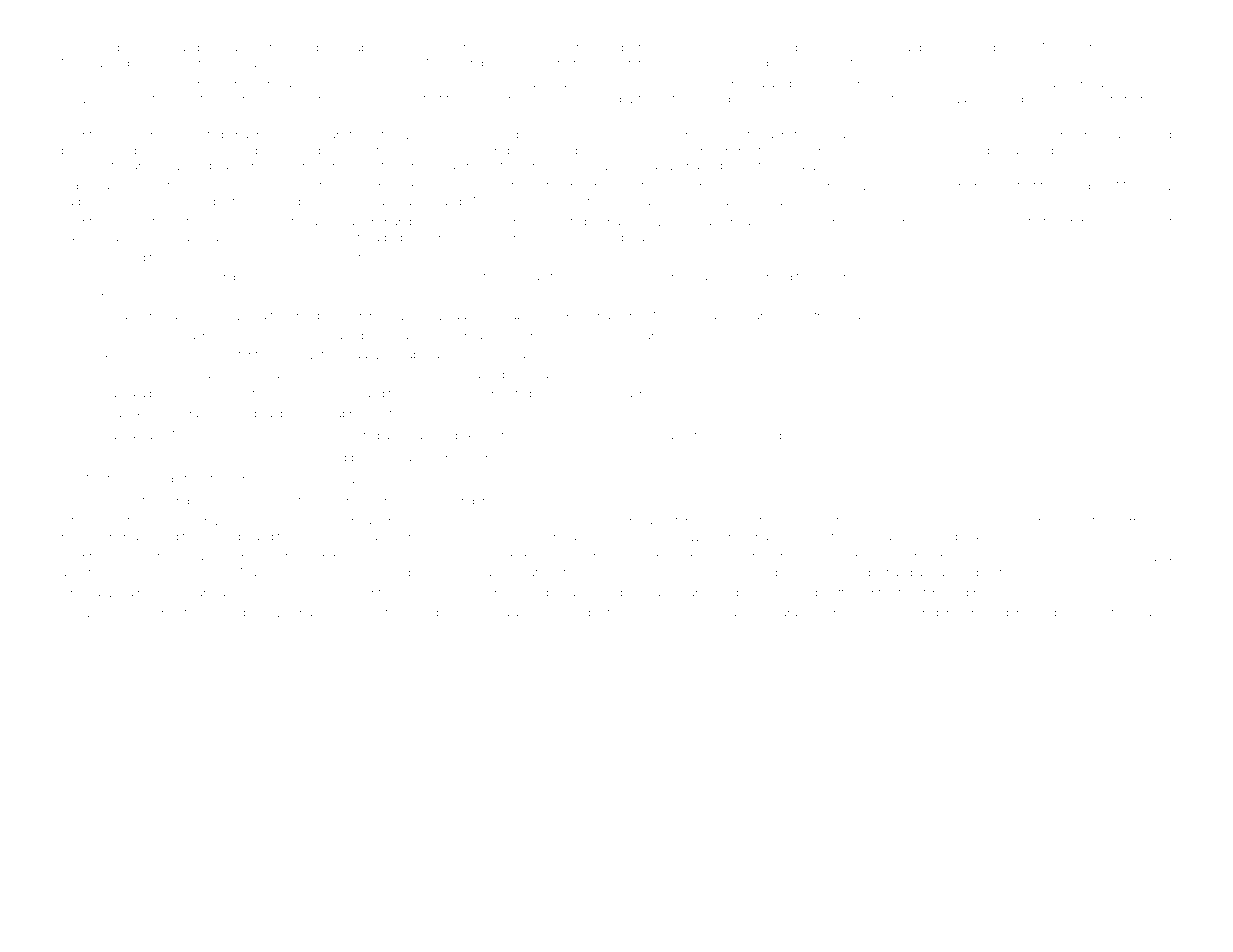  What do you see at coordinates (285, 394) in the page?
I see `thickened` at bounding box center [285, 394].
